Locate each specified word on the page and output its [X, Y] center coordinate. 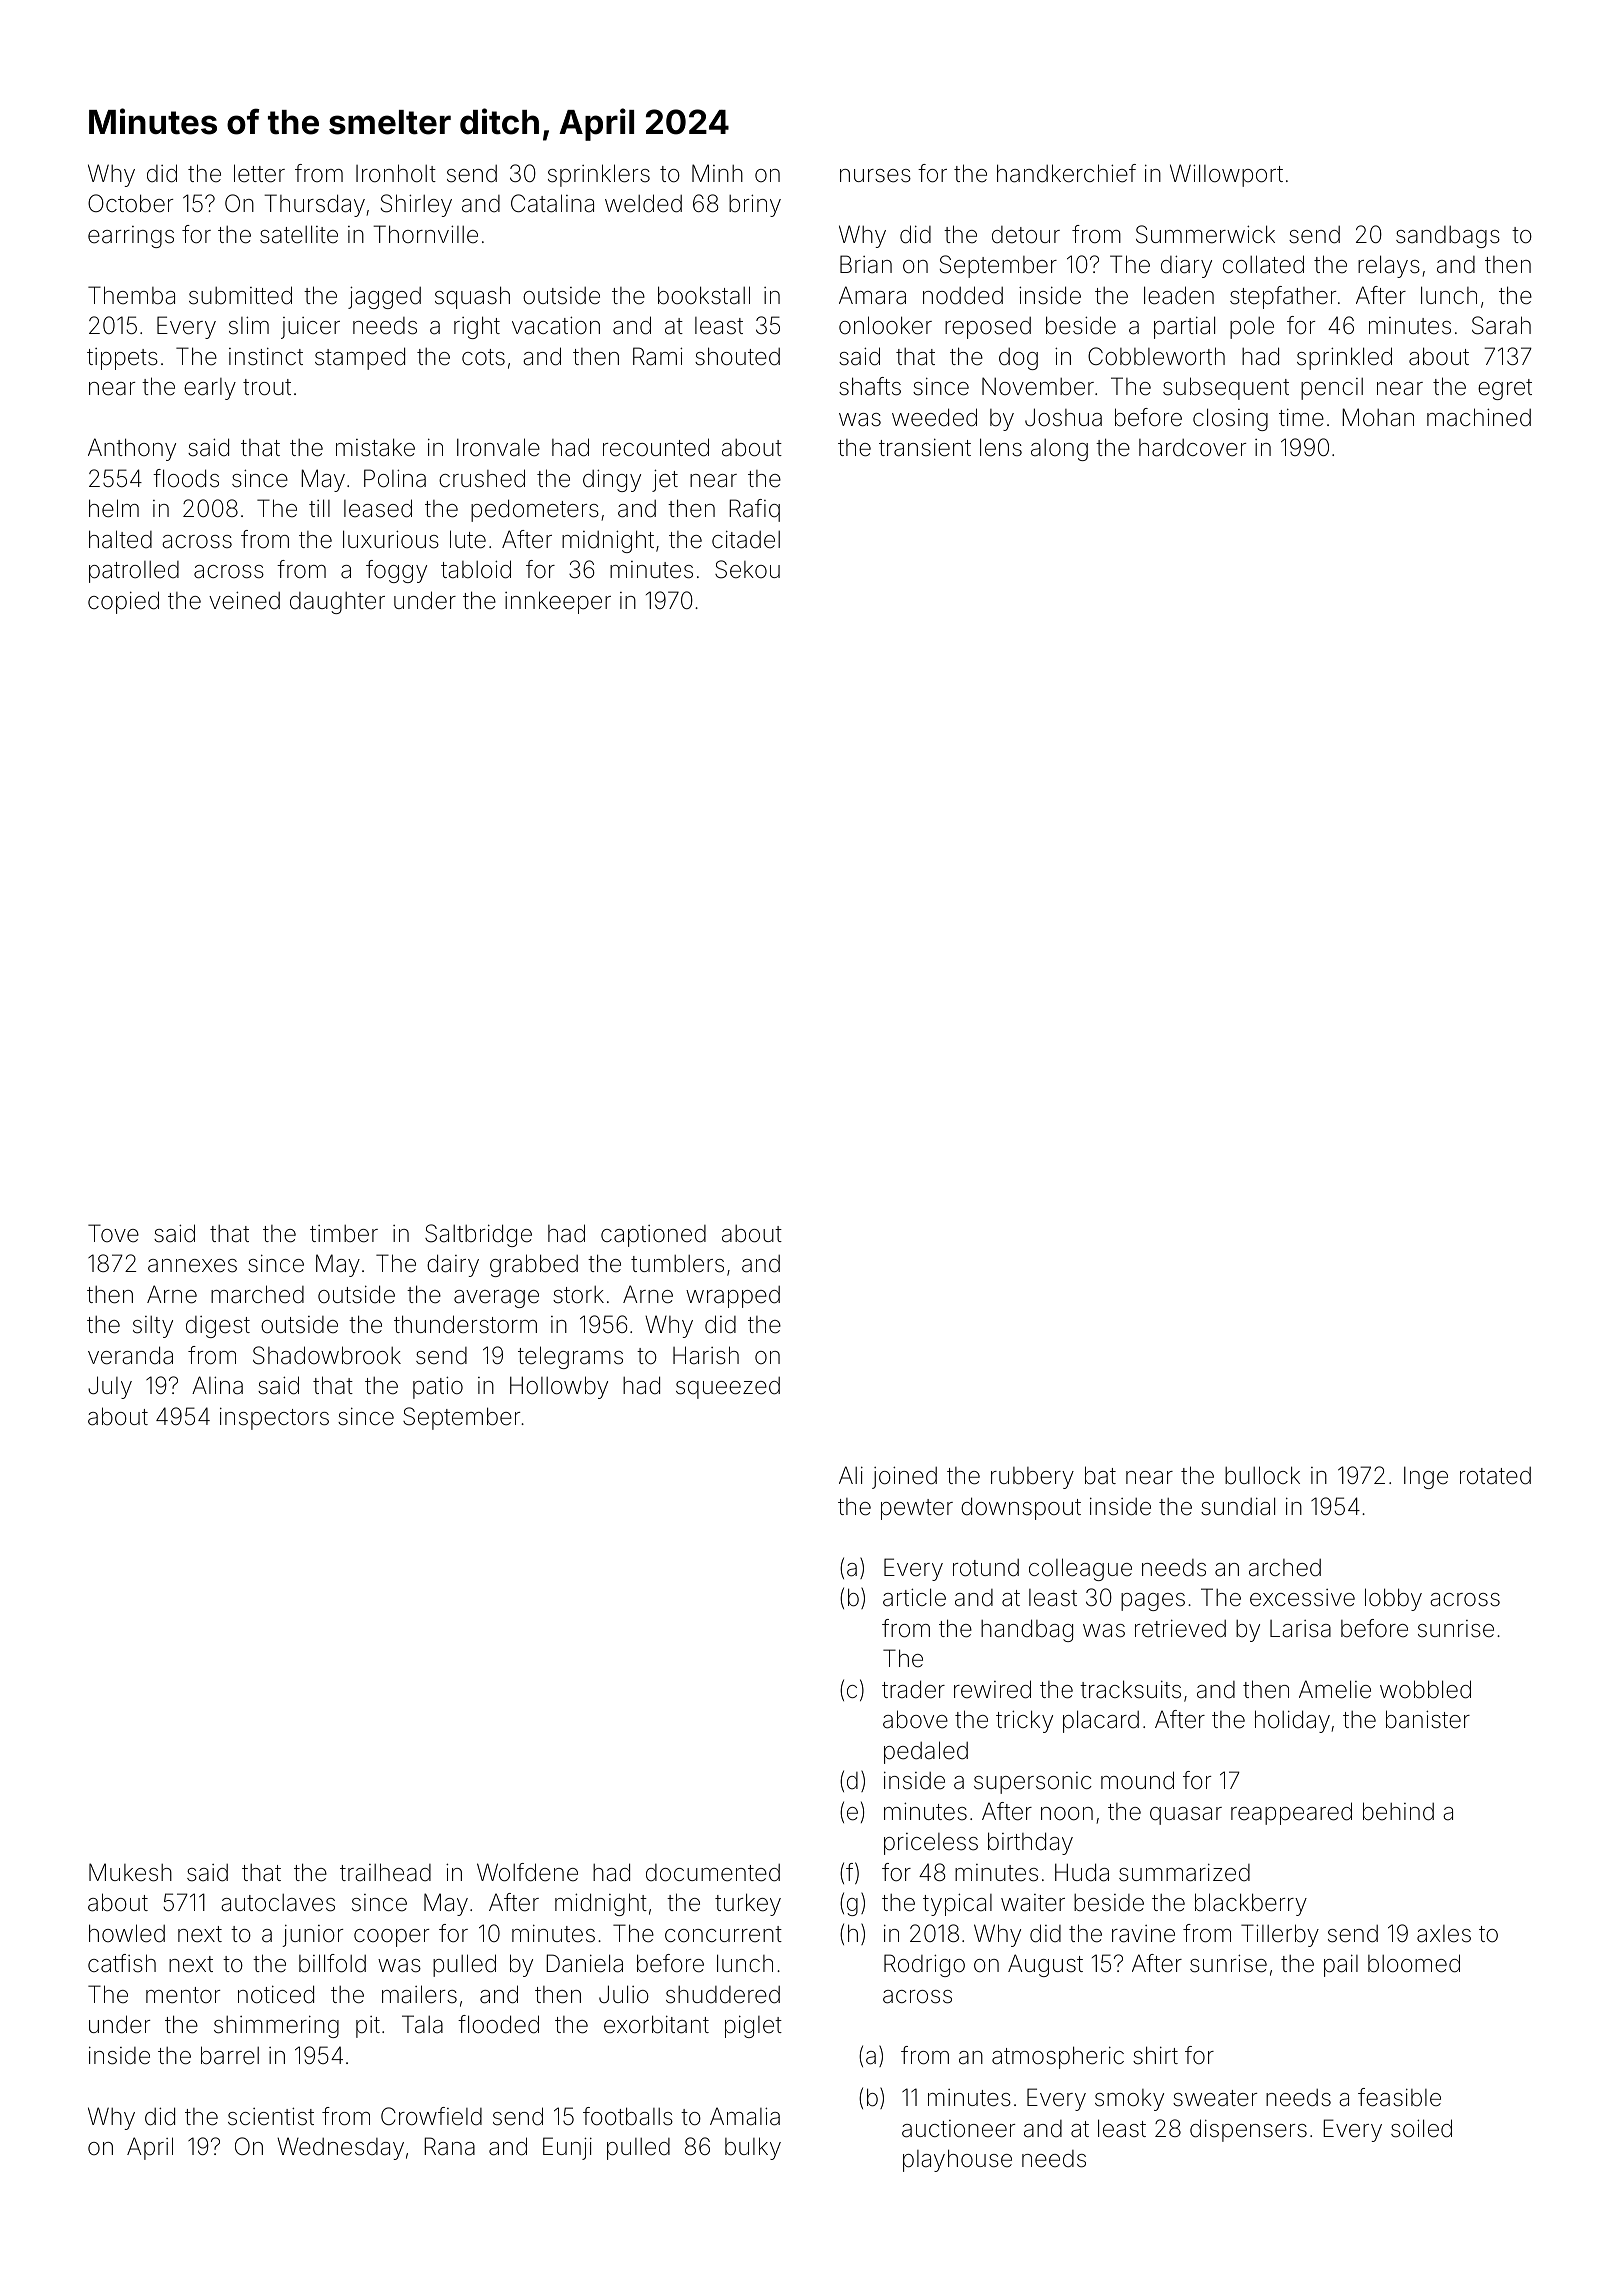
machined [1479, 417]
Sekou [747, 569]
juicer [310, 328]
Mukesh [130, 1872]
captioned [653, 1236]
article [914, 1597]
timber [344, 1234]
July [110, 1387]
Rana [449, 2146]
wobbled [1425, 1689]
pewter [917, 1509]
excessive [1302, 1598]
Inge [1426, 1477]
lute [468, 539]
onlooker [885, 325]
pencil [1332, 389]
